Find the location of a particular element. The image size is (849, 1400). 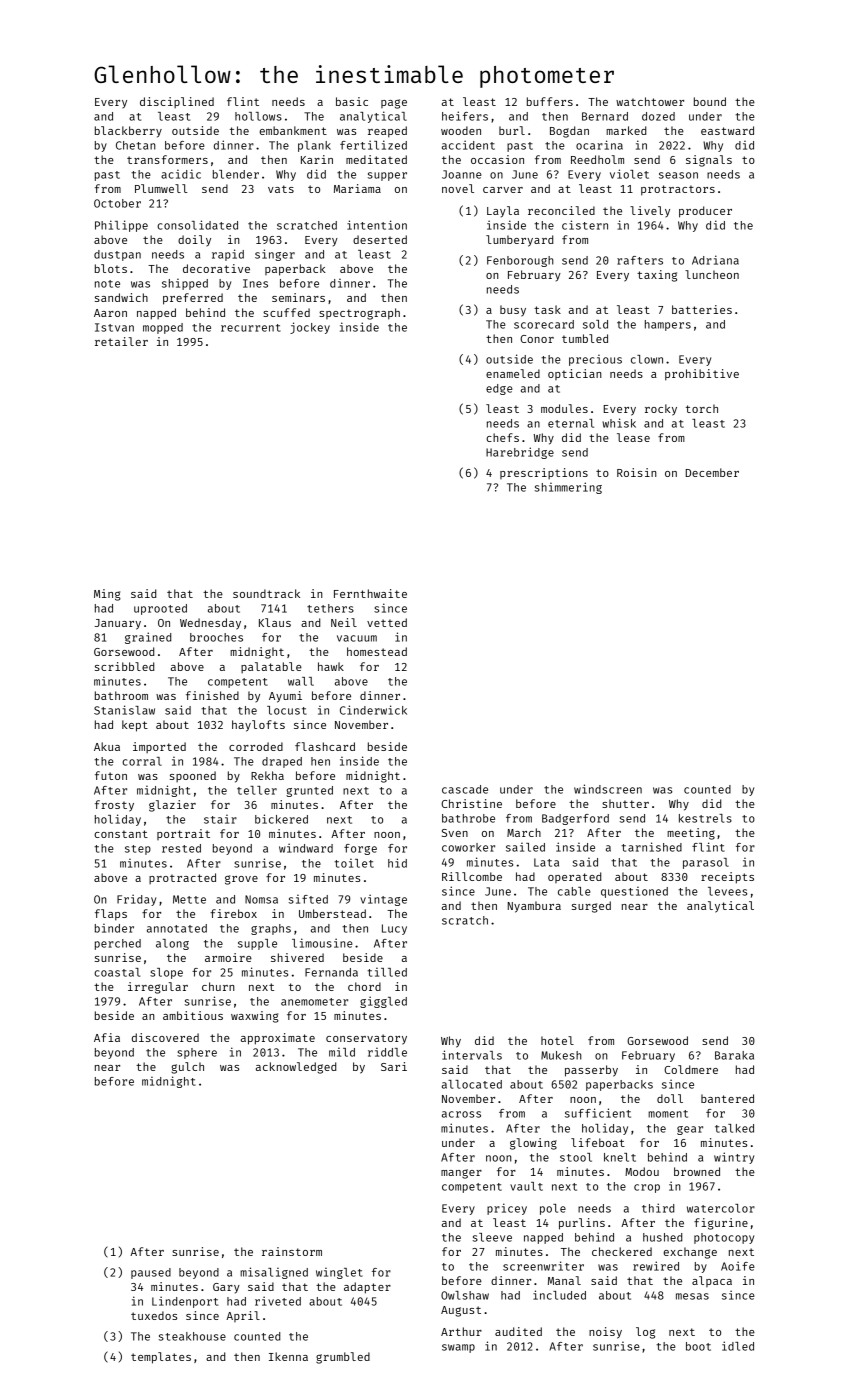

across is located at coordinates (461, 1114).
